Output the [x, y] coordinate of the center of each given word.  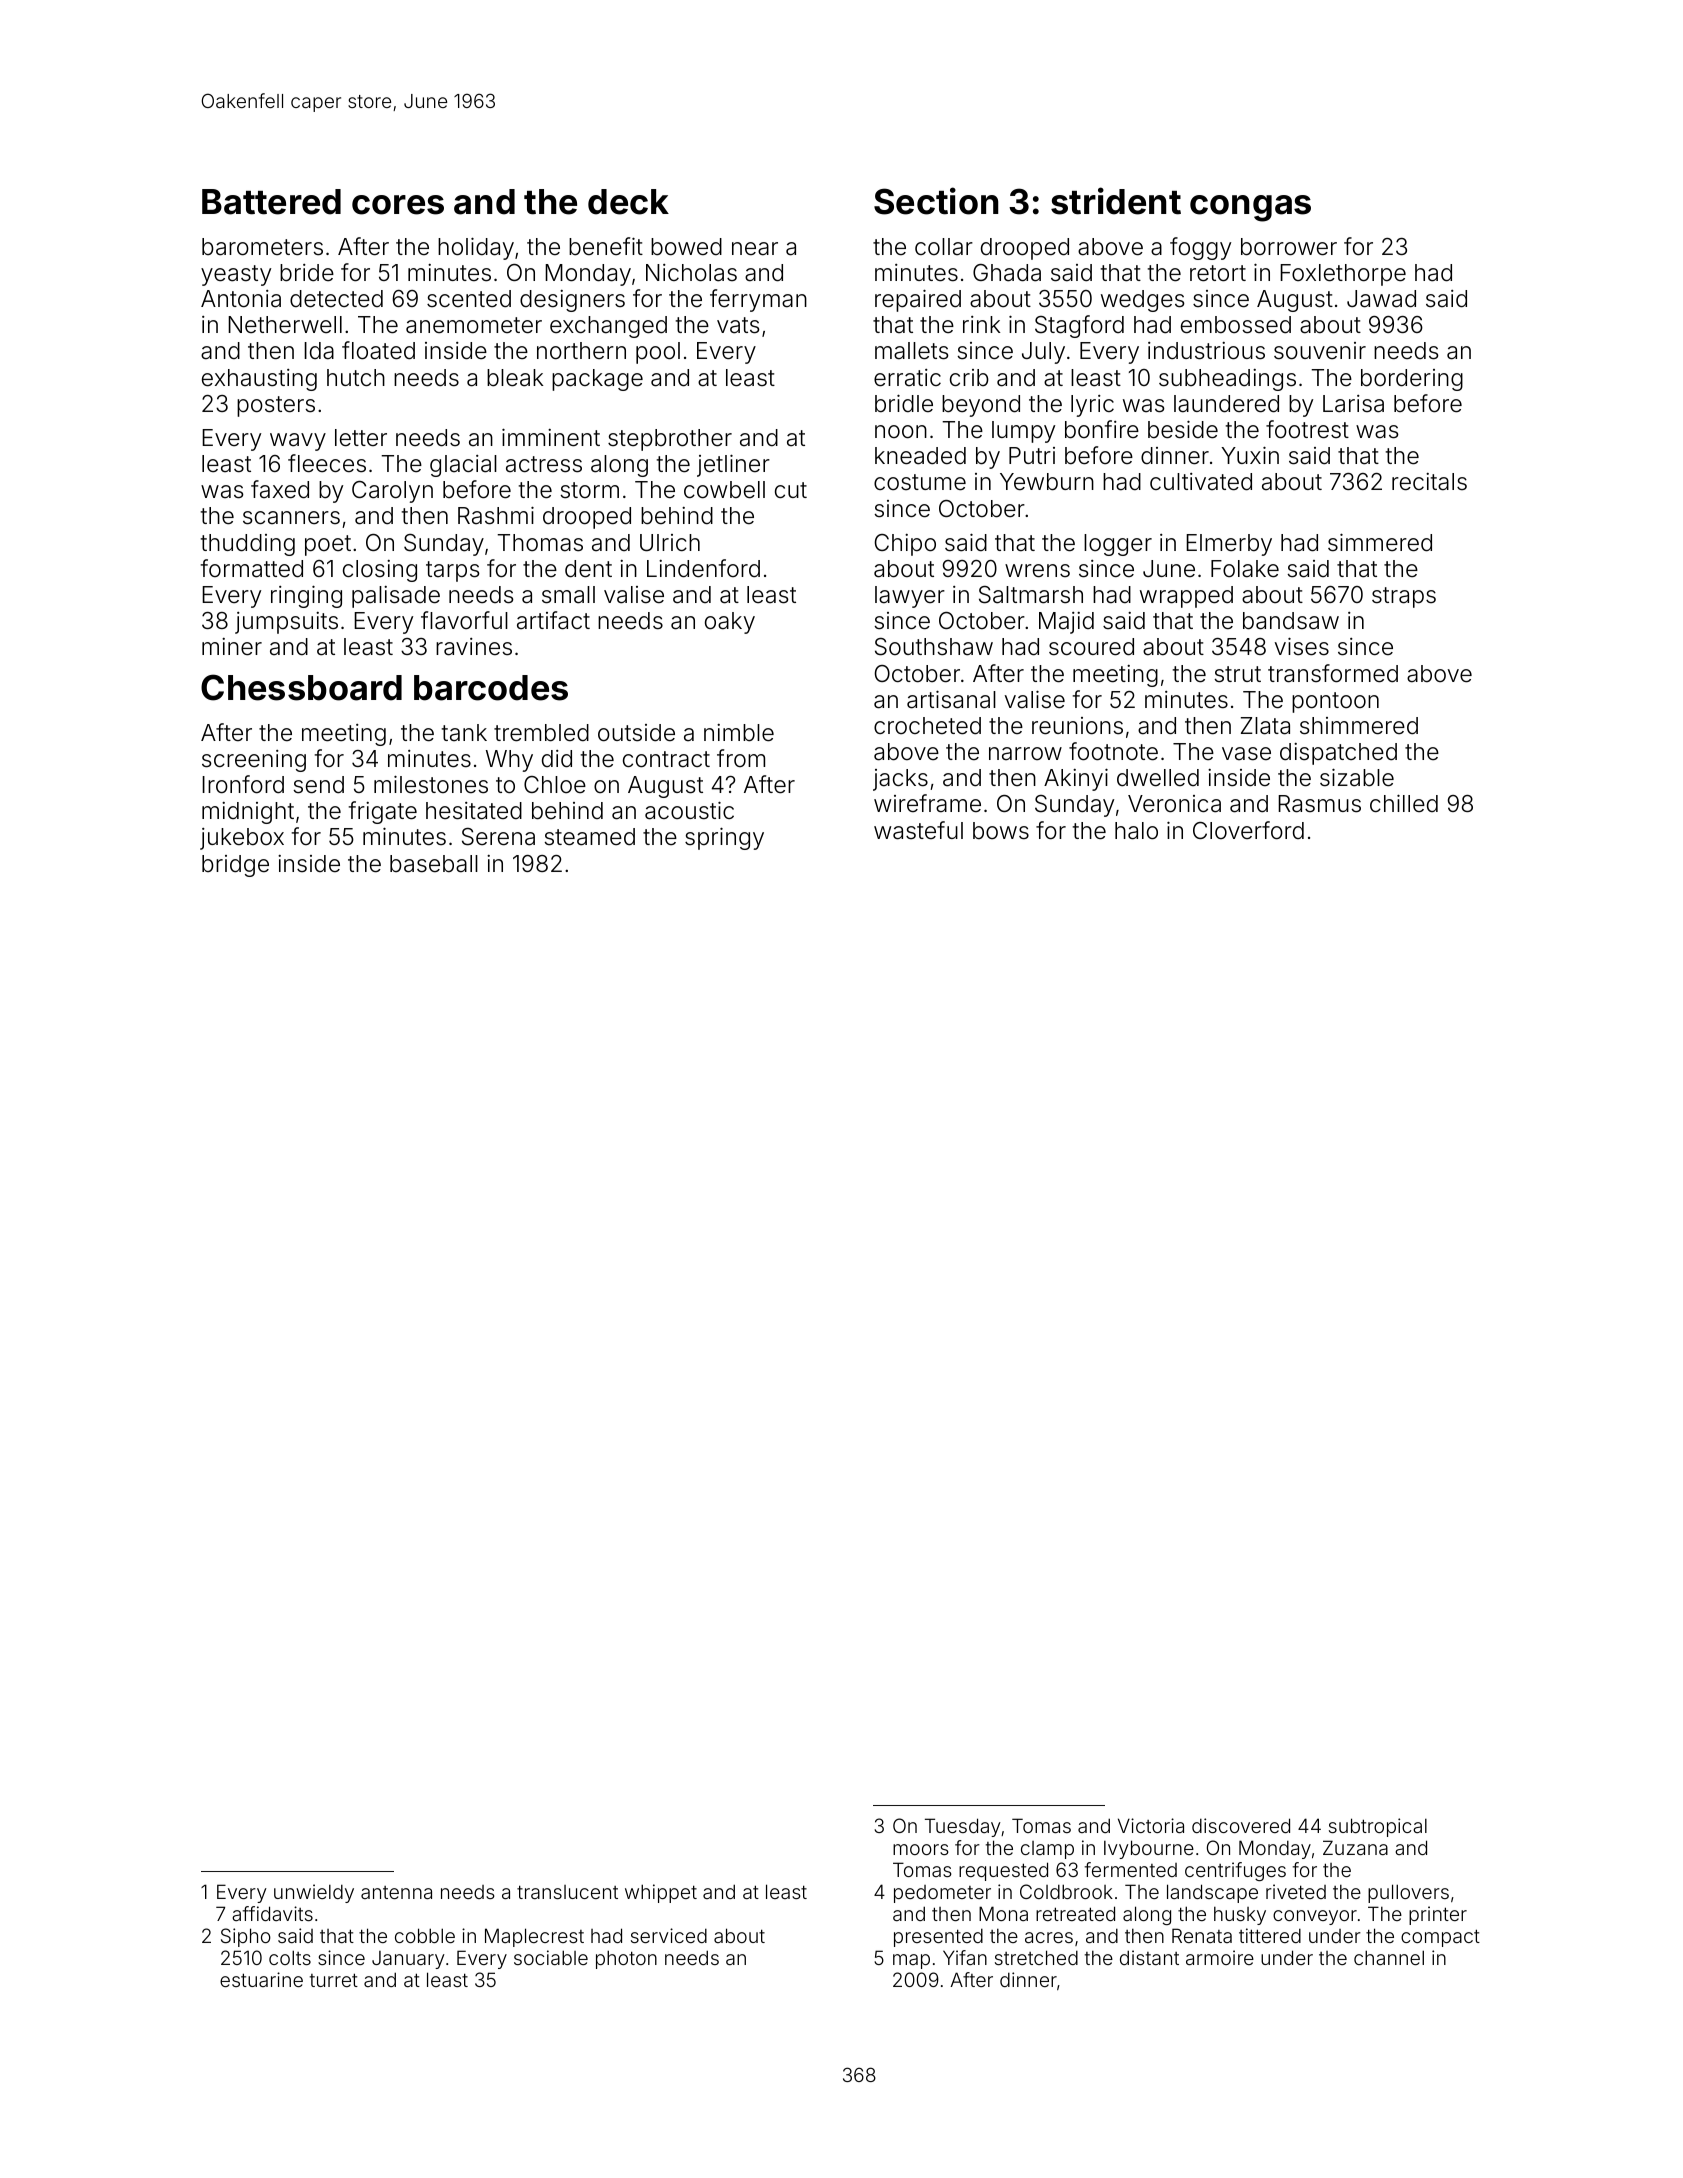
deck [628, 202]
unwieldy [314, 1893]
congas [1250, 208]
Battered [271, 202]
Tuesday [963, 1827]
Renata [1202, 1935]
